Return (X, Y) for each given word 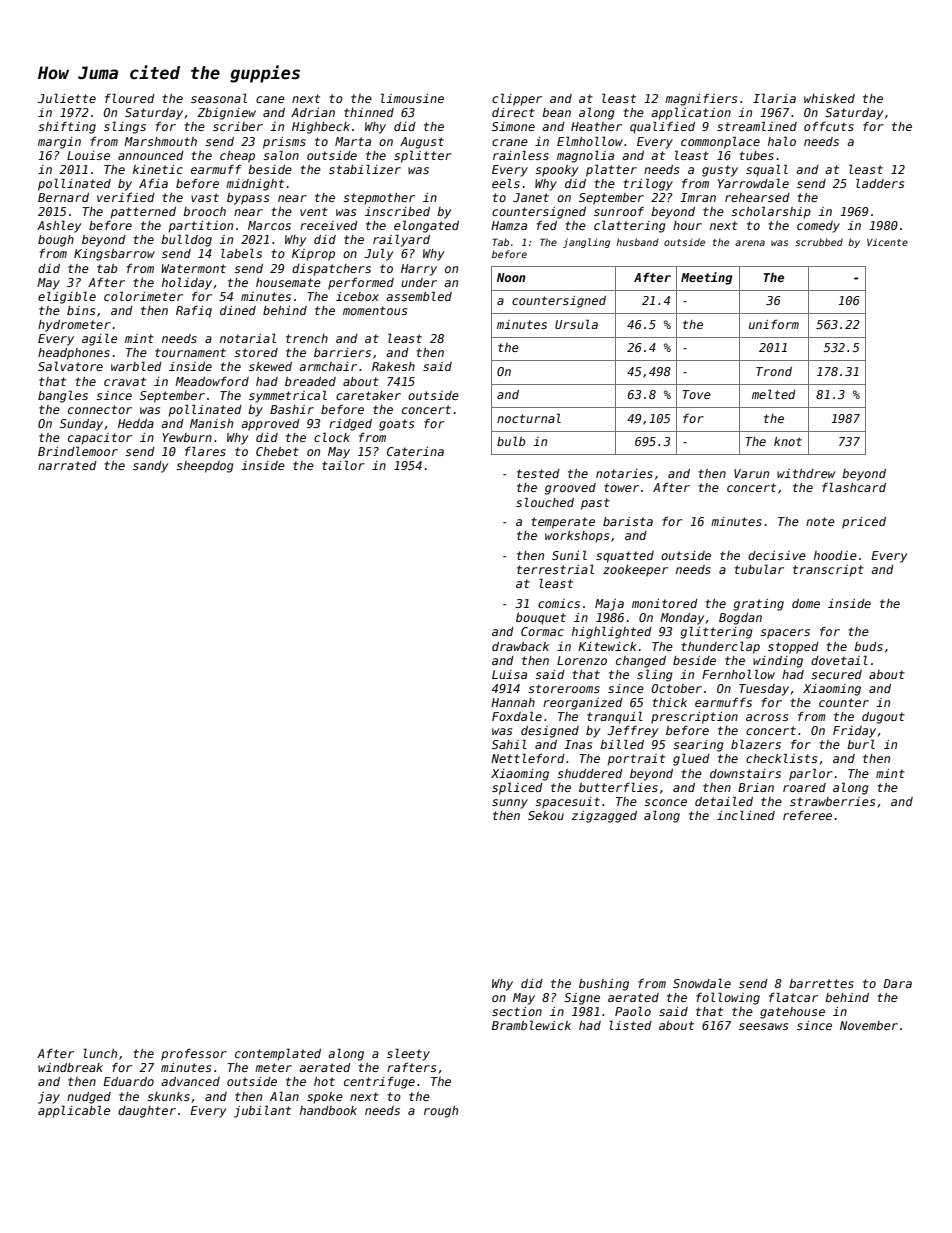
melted (774, 394)
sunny (510, 804)
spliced (517, 788)
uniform (774, 324)
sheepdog (205, 467)
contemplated (278, 1054)
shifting (67, 128)
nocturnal (529, 418)
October (676, 688)
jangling (586, 243)
